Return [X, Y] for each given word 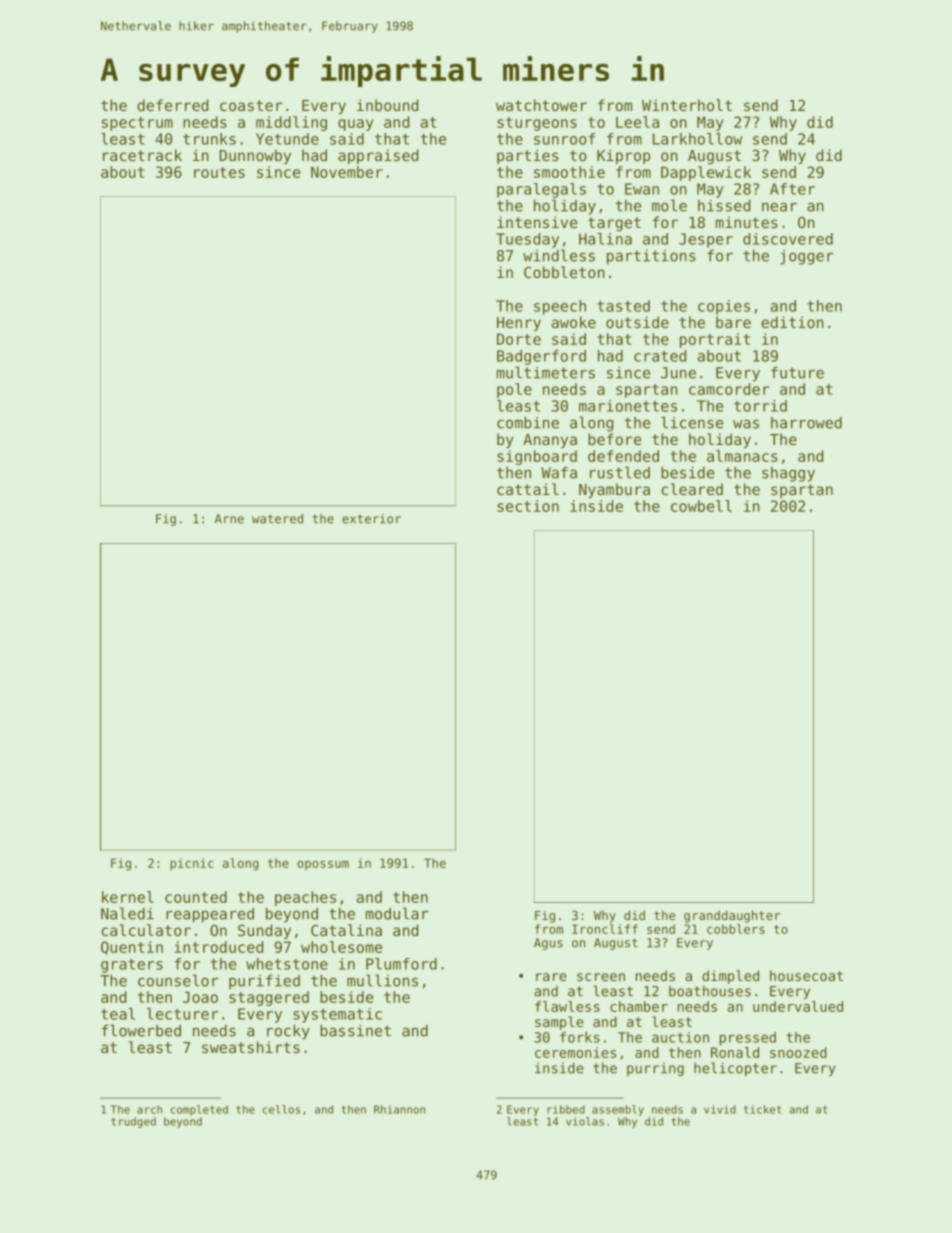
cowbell [701, 506]
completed [199, 1110]
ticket [763, 1109]
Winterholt [687, 105]
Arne [229, 519]
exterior [371, 519]
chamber [639, 1006]
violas [585, 1121]
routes [219, 172]
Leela [637, 122]
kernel [128, 897]
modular [397, 913]
